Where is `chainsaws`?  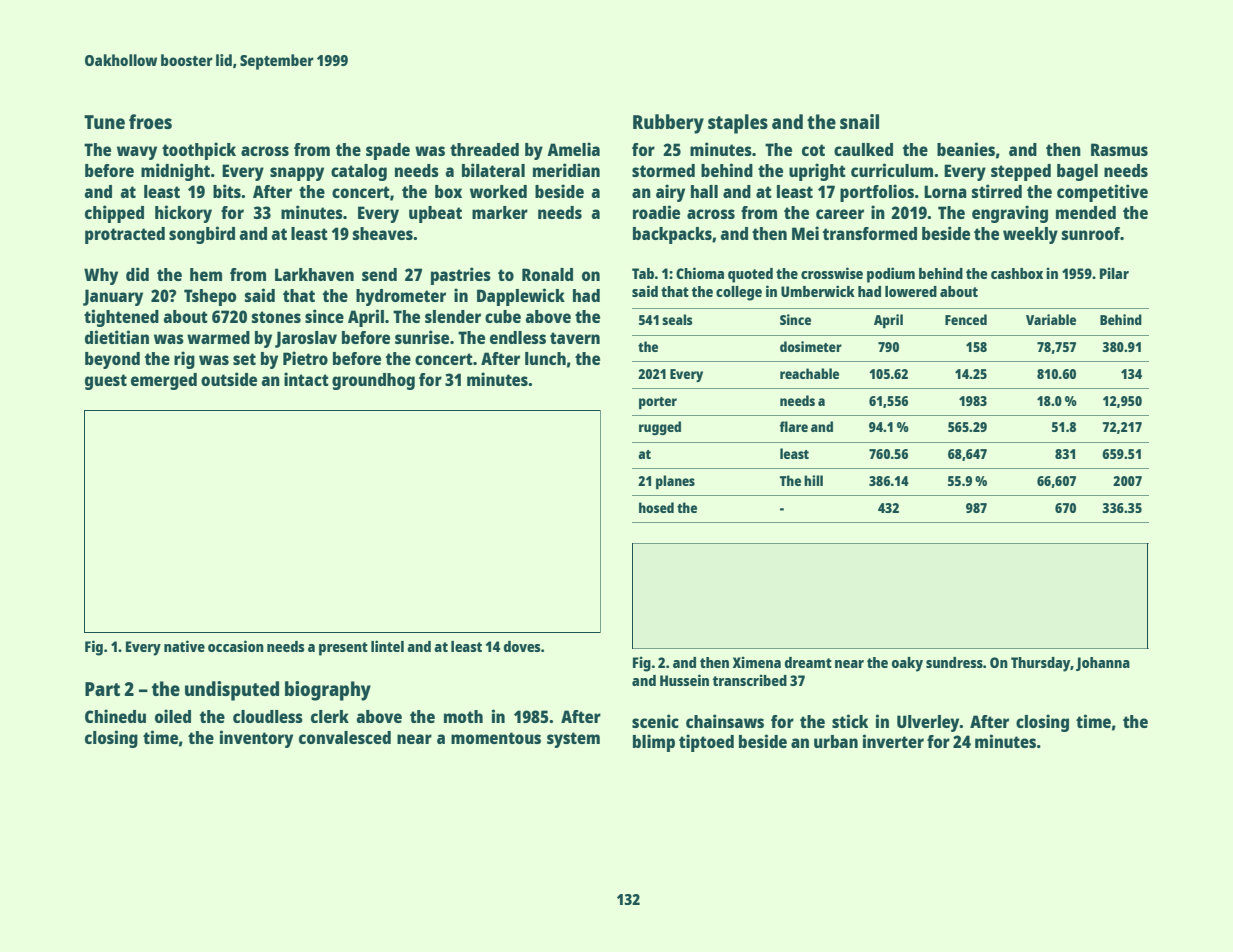 chainsaws is located at coordinates (725, 721).
